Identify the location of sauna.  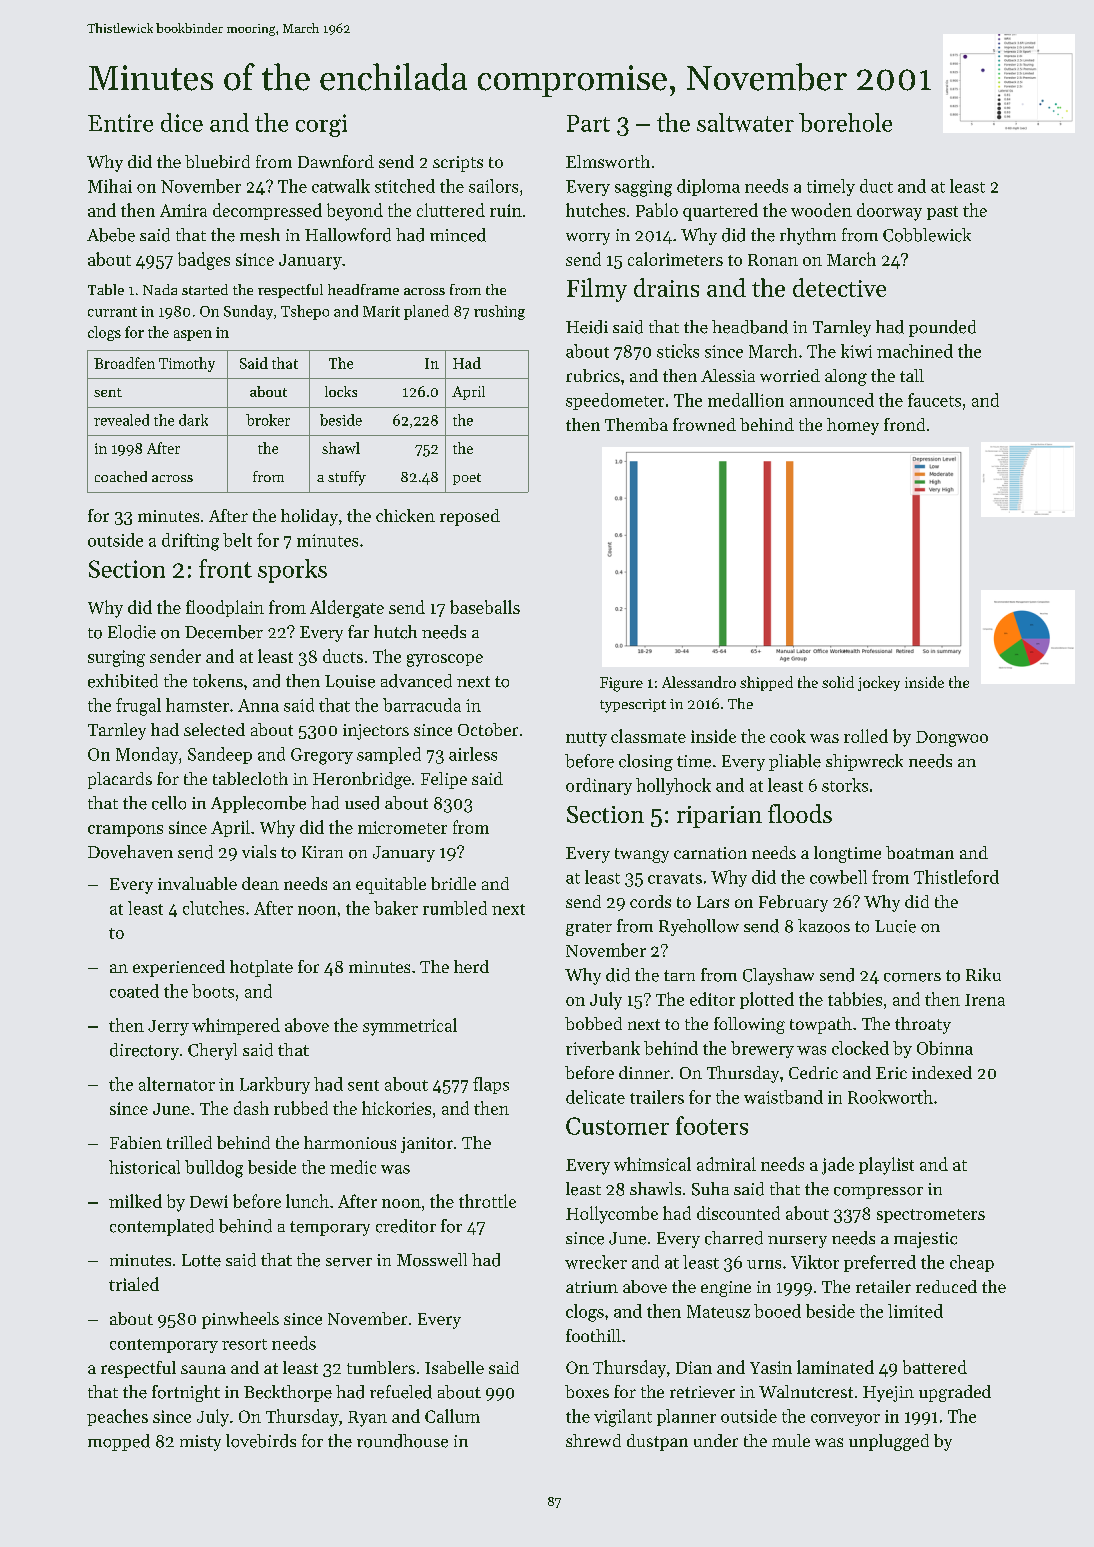
(203, 1369).
